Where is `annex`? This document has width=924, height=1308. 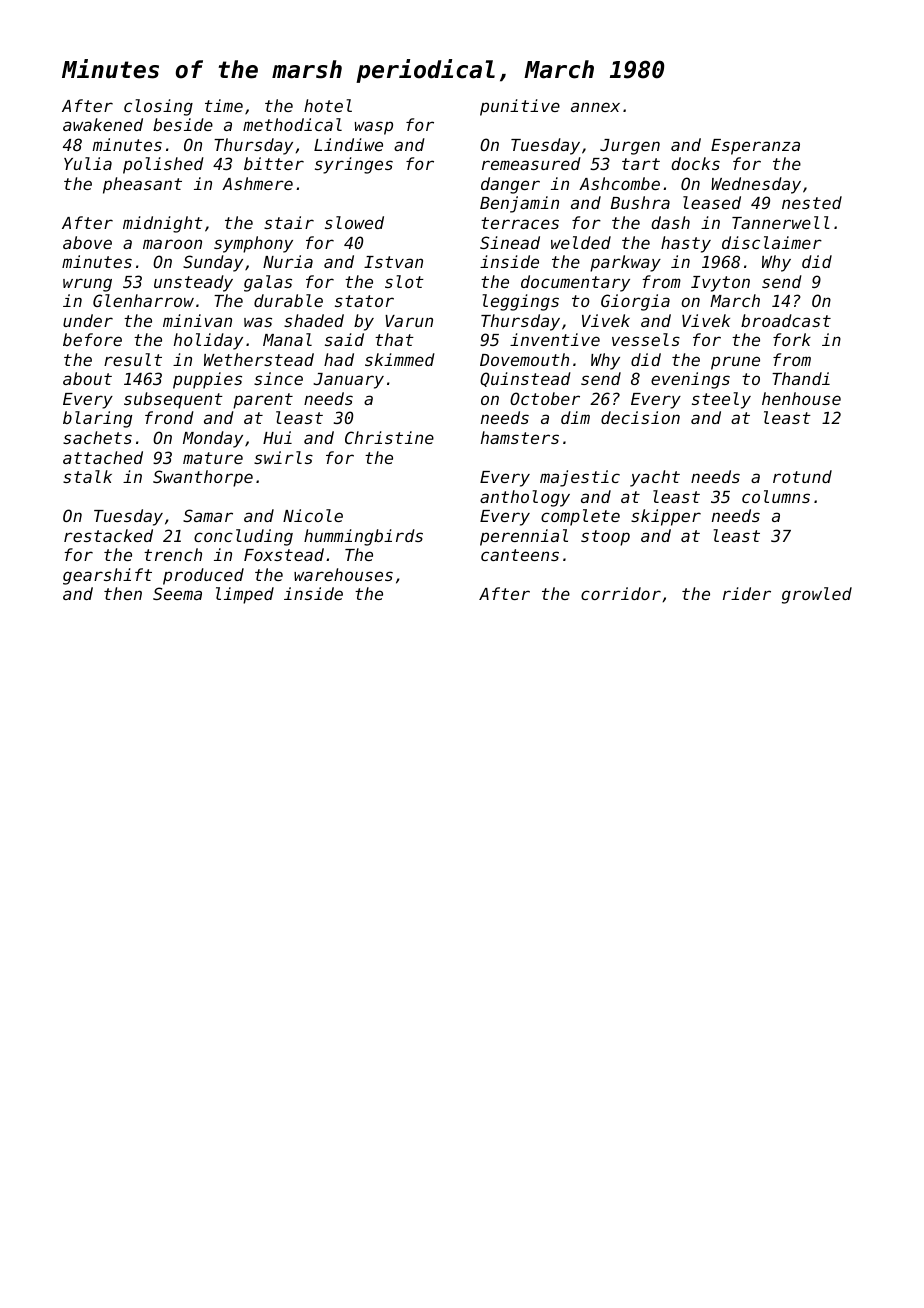
annex is located at coordinates (595, 107).
